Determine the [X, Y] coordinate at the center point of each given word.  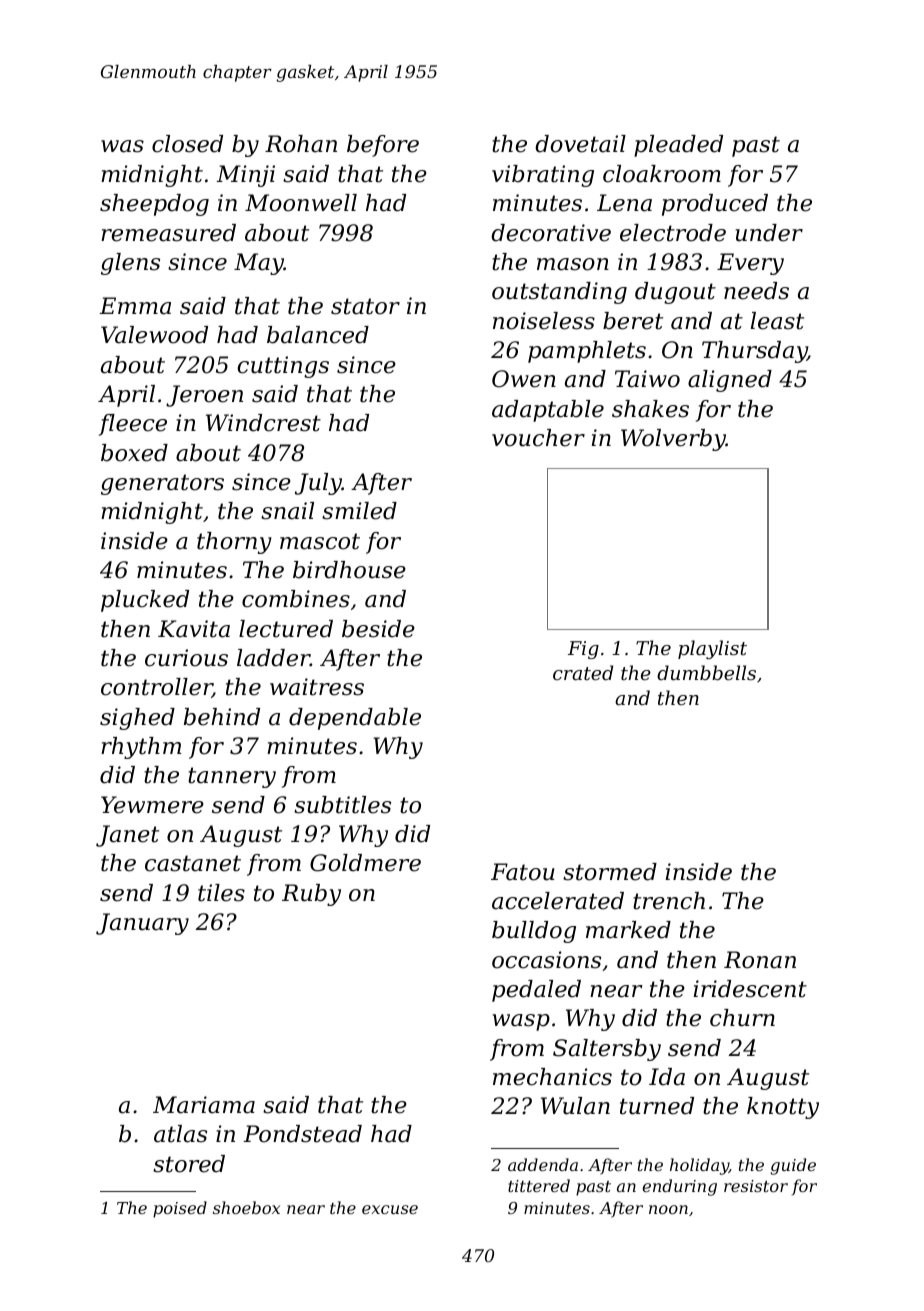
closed [187, 144]
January [142, 924]
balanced [318, 335]
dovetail [580, 144]
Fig [583, 650]
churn [742, 1018]
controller [156, 688]
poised [180, 1209]
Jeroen [204, 396]
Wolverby [673, 440]
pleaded [678, 146]
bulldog [534, 932]
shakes [650, 409]
